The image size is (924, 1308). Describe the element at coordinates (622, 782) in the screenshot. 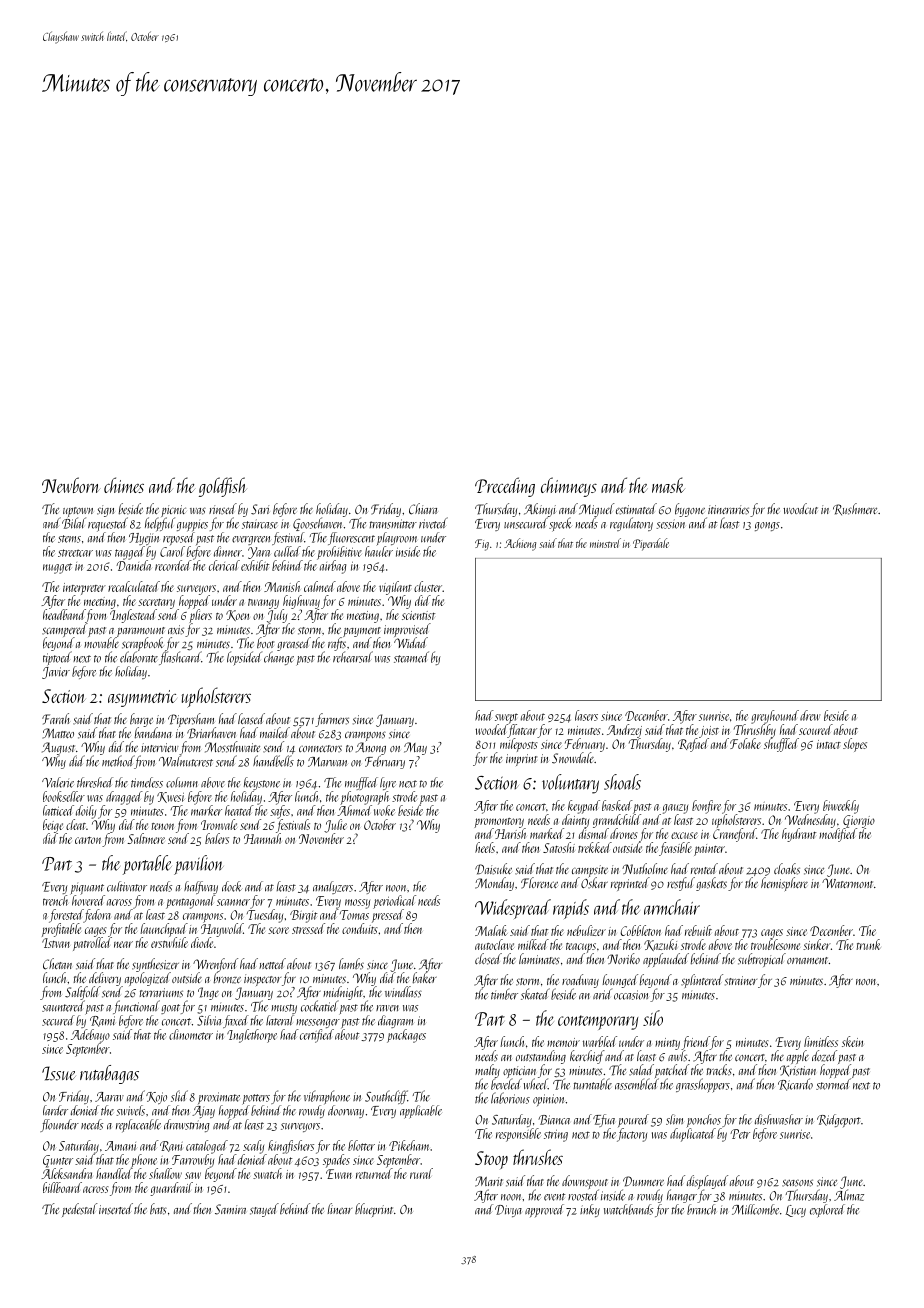

I see `shoals` at that location.
